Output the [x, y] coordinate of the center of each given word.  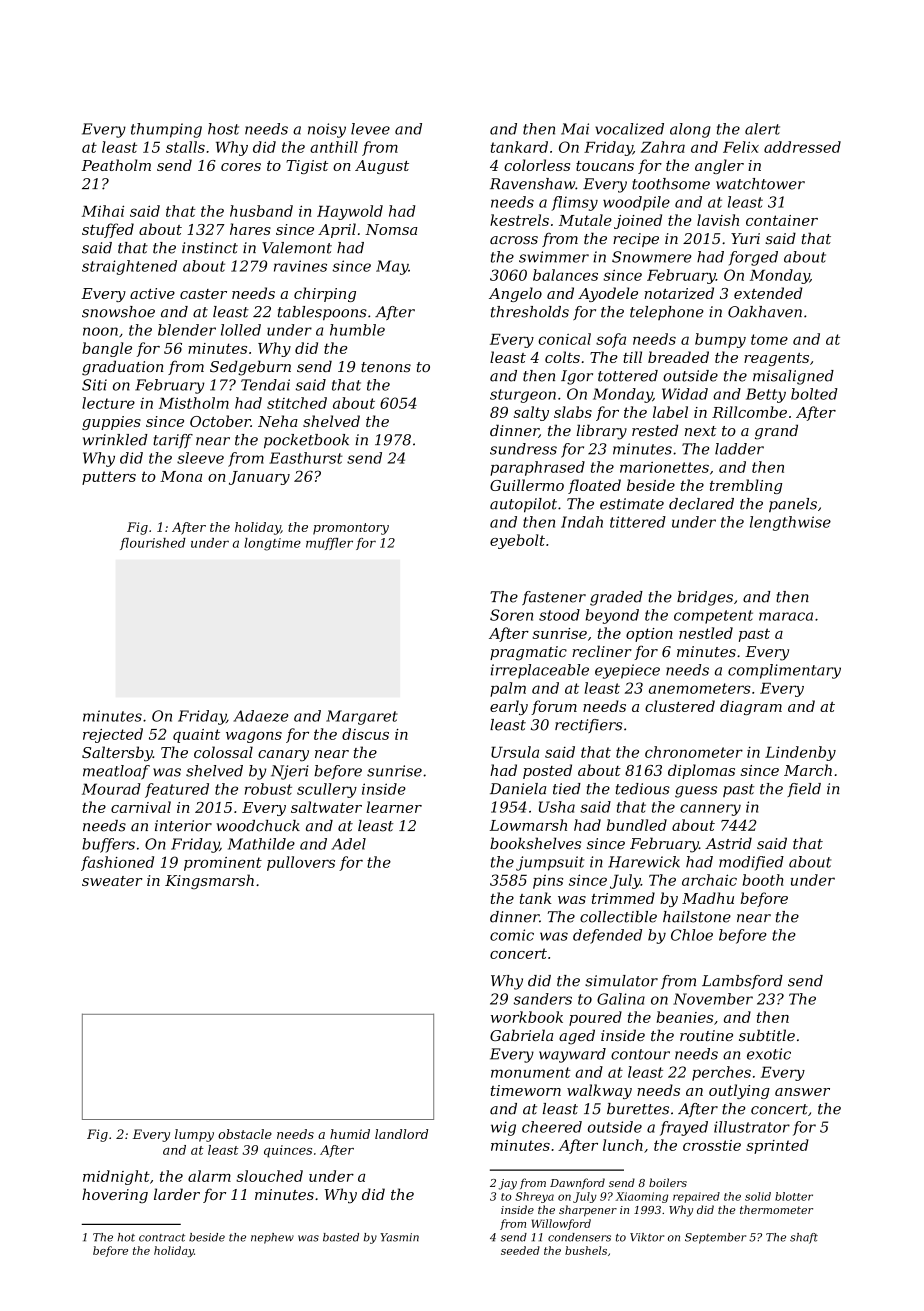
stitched [297, 403]
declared [701, 504]
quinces [288, 1151]
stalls [185, 147]
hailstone [697, 917]
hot [126, 1237]
